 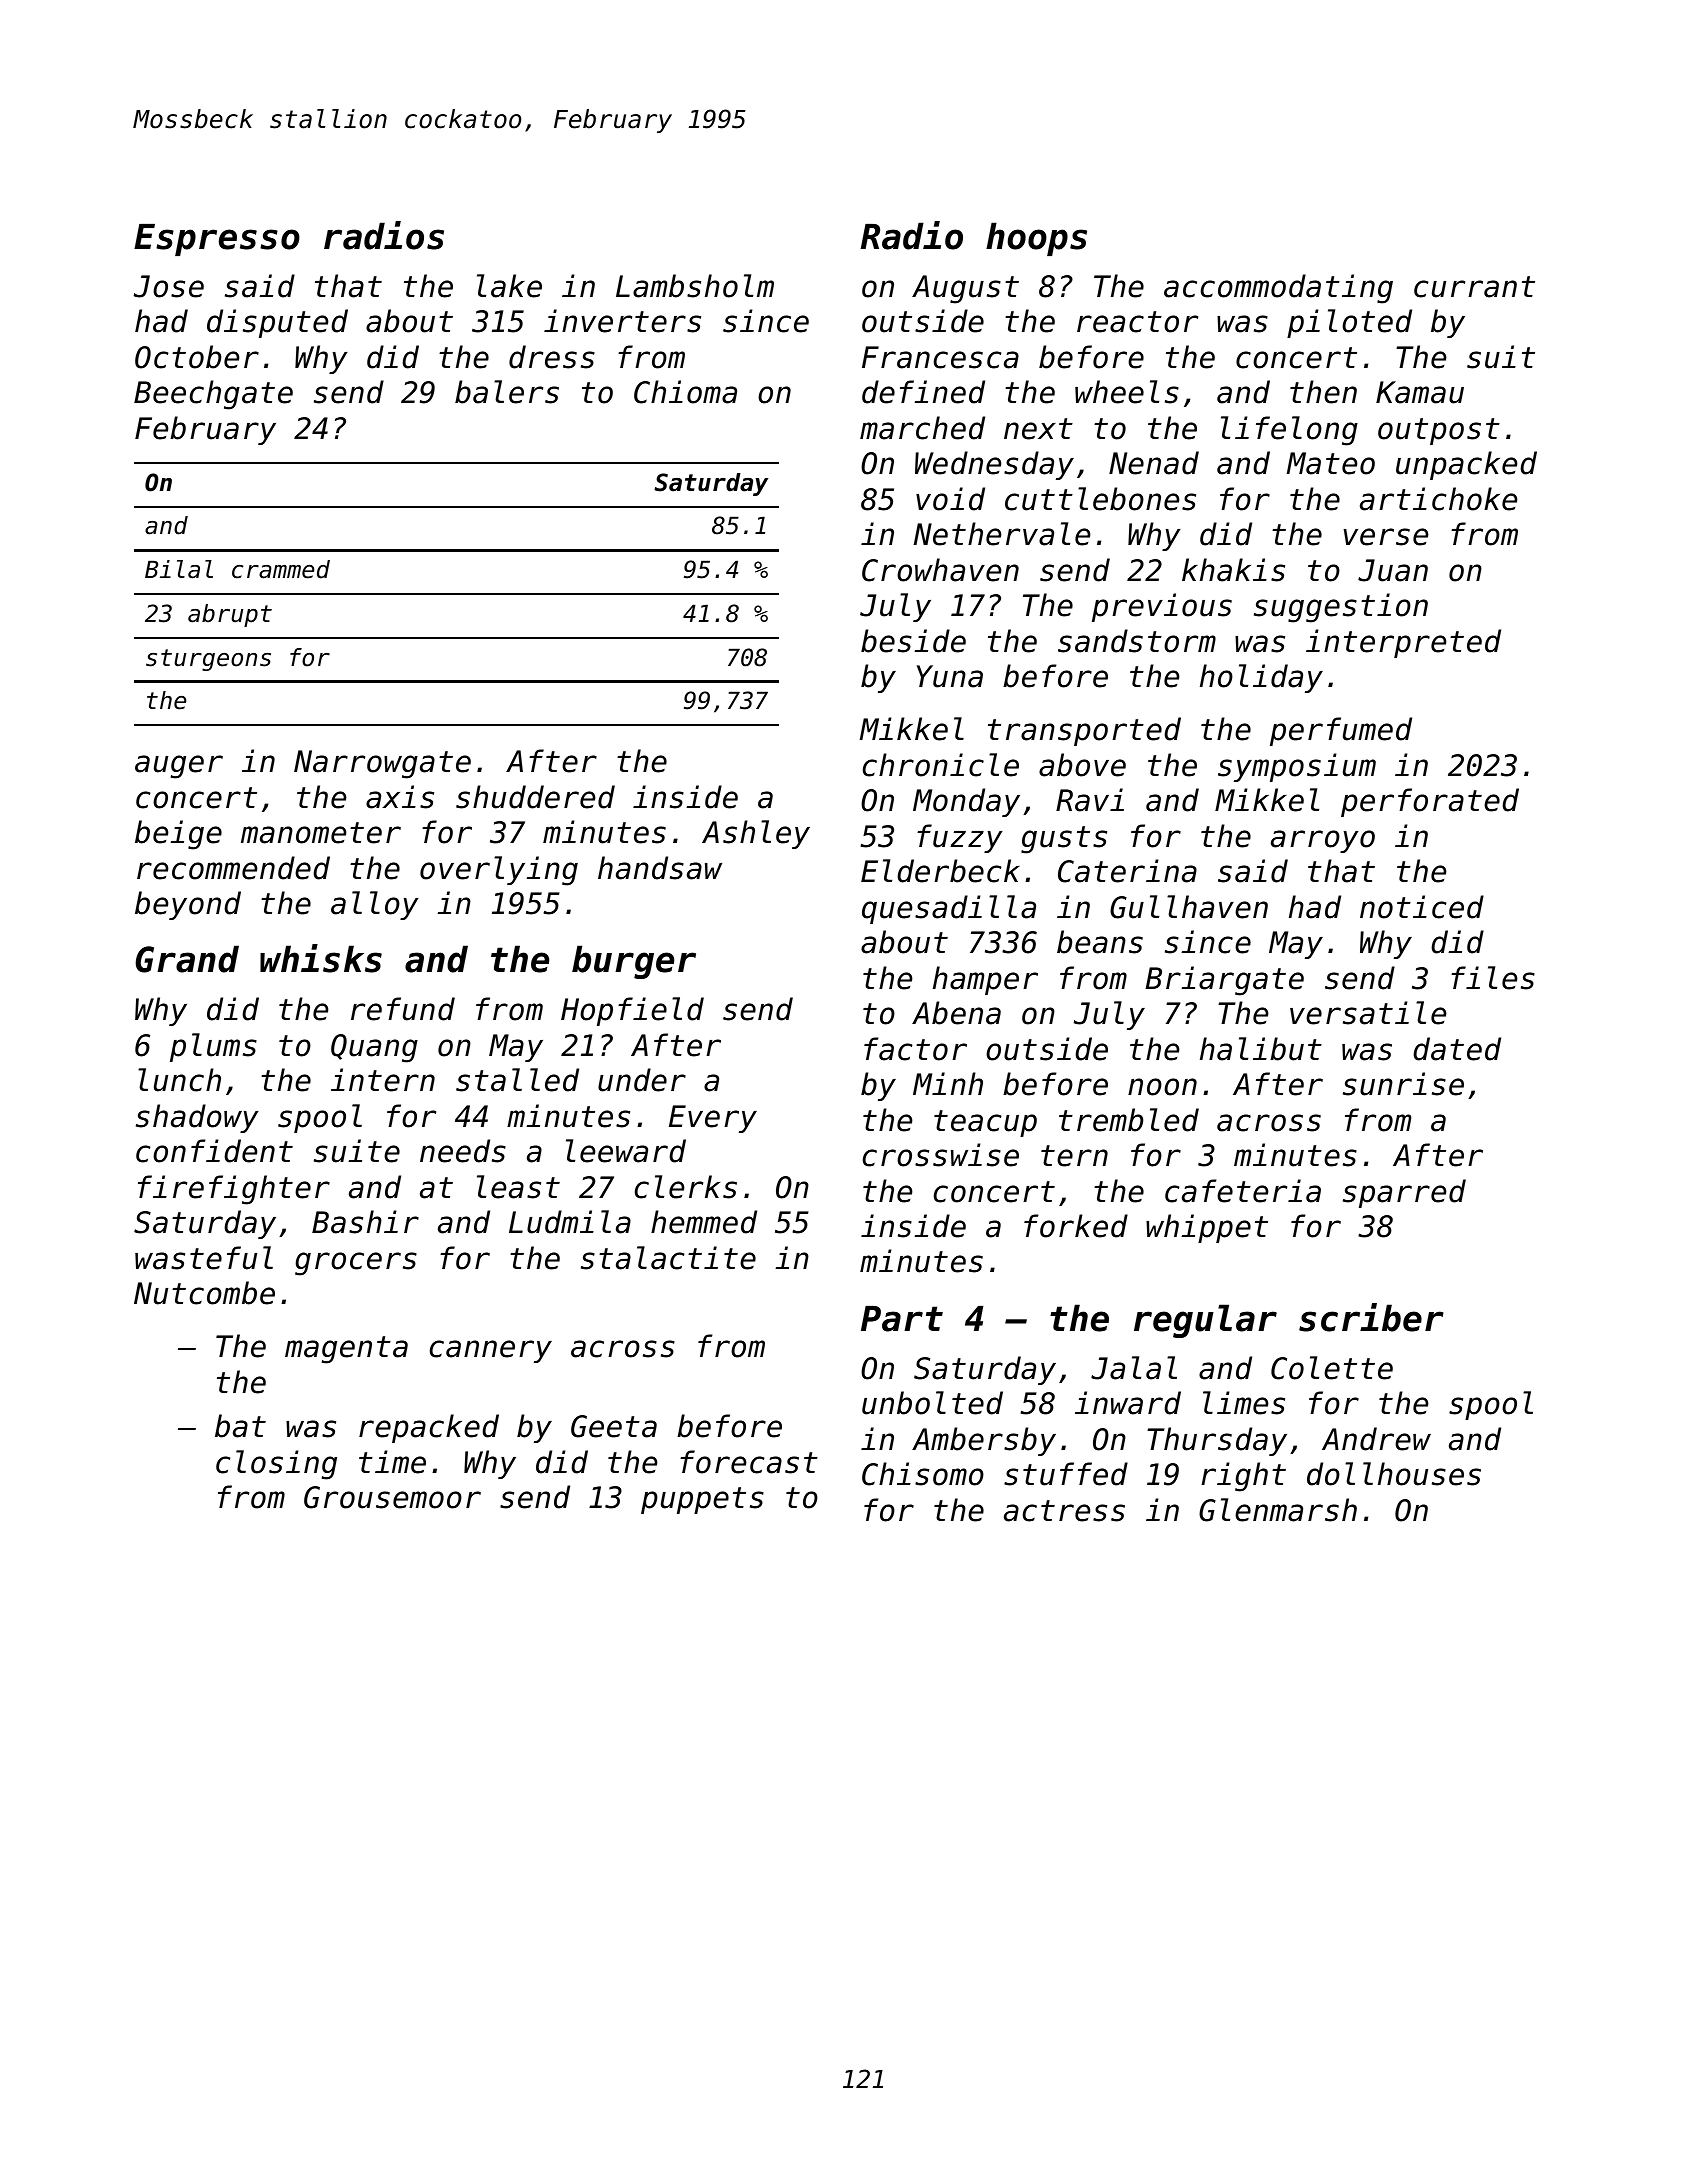 I want to click on beans, so click(x=1100, y=942).
